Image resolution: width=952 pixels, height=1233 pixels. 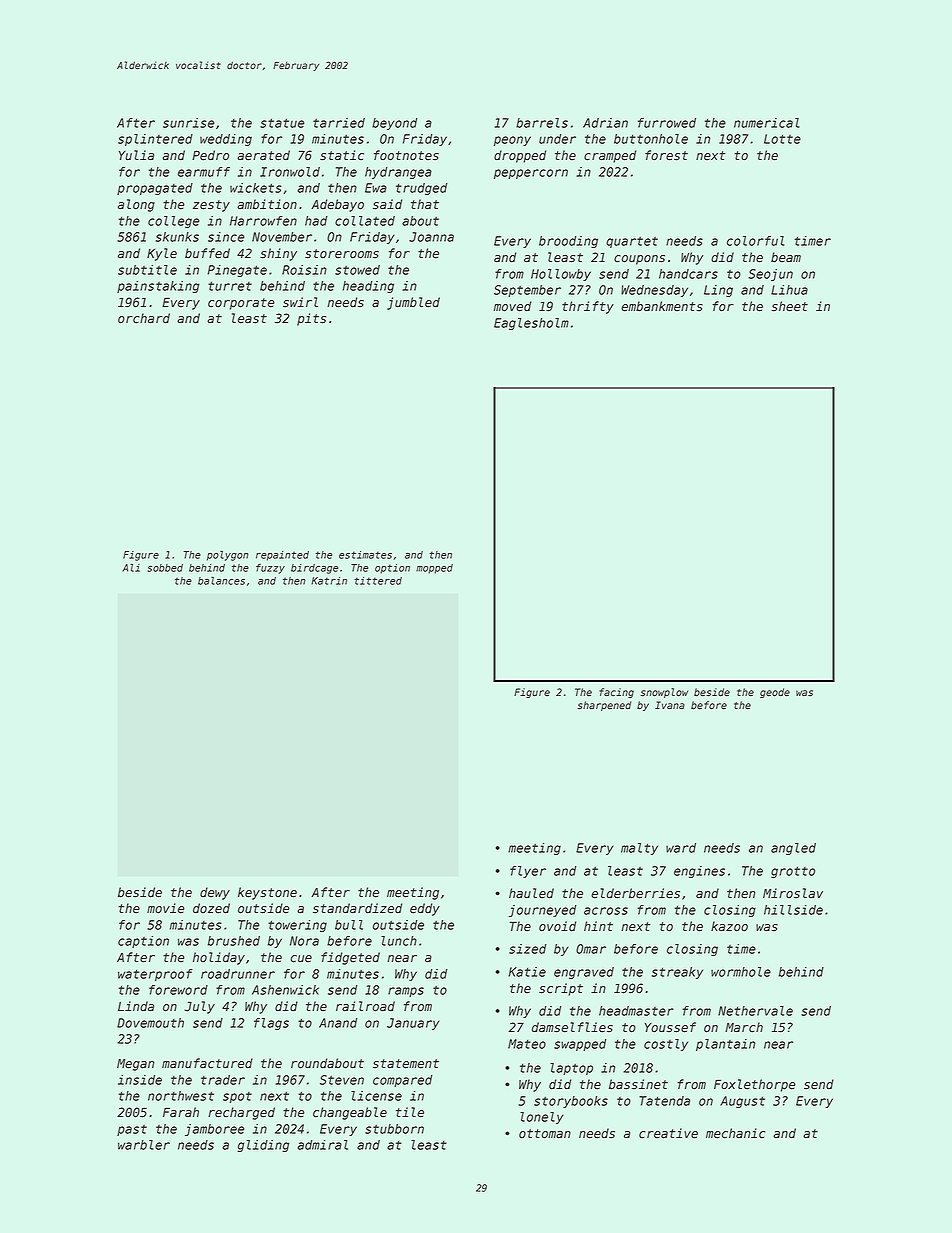 What do you see at coordinates (181, 1096) in the screenshot?
I see `northwest` at bounding box center [181, 1096].
